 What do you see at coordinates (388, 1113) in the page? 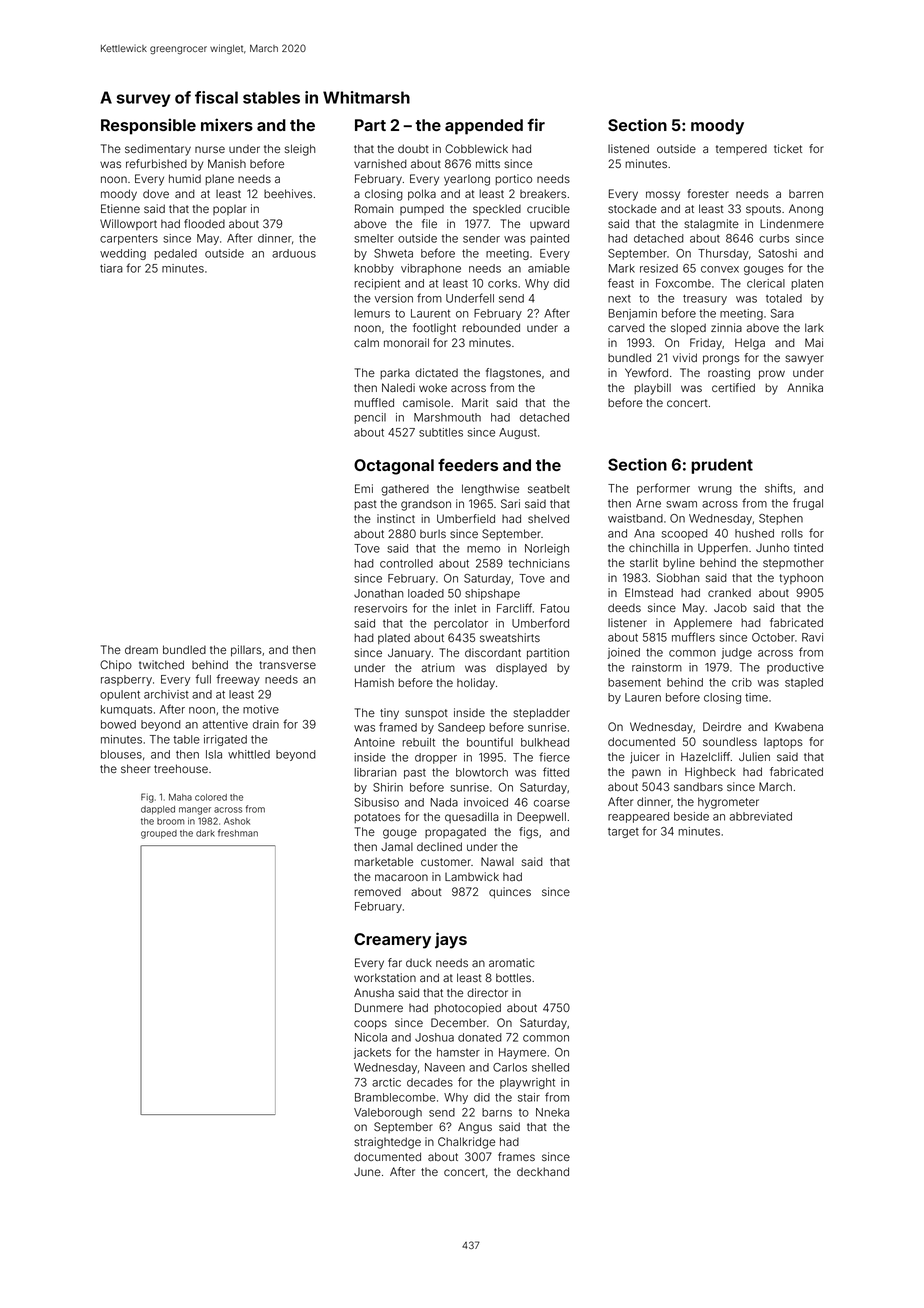
I see `Valeborough` at bounding box center [388, 1113].
